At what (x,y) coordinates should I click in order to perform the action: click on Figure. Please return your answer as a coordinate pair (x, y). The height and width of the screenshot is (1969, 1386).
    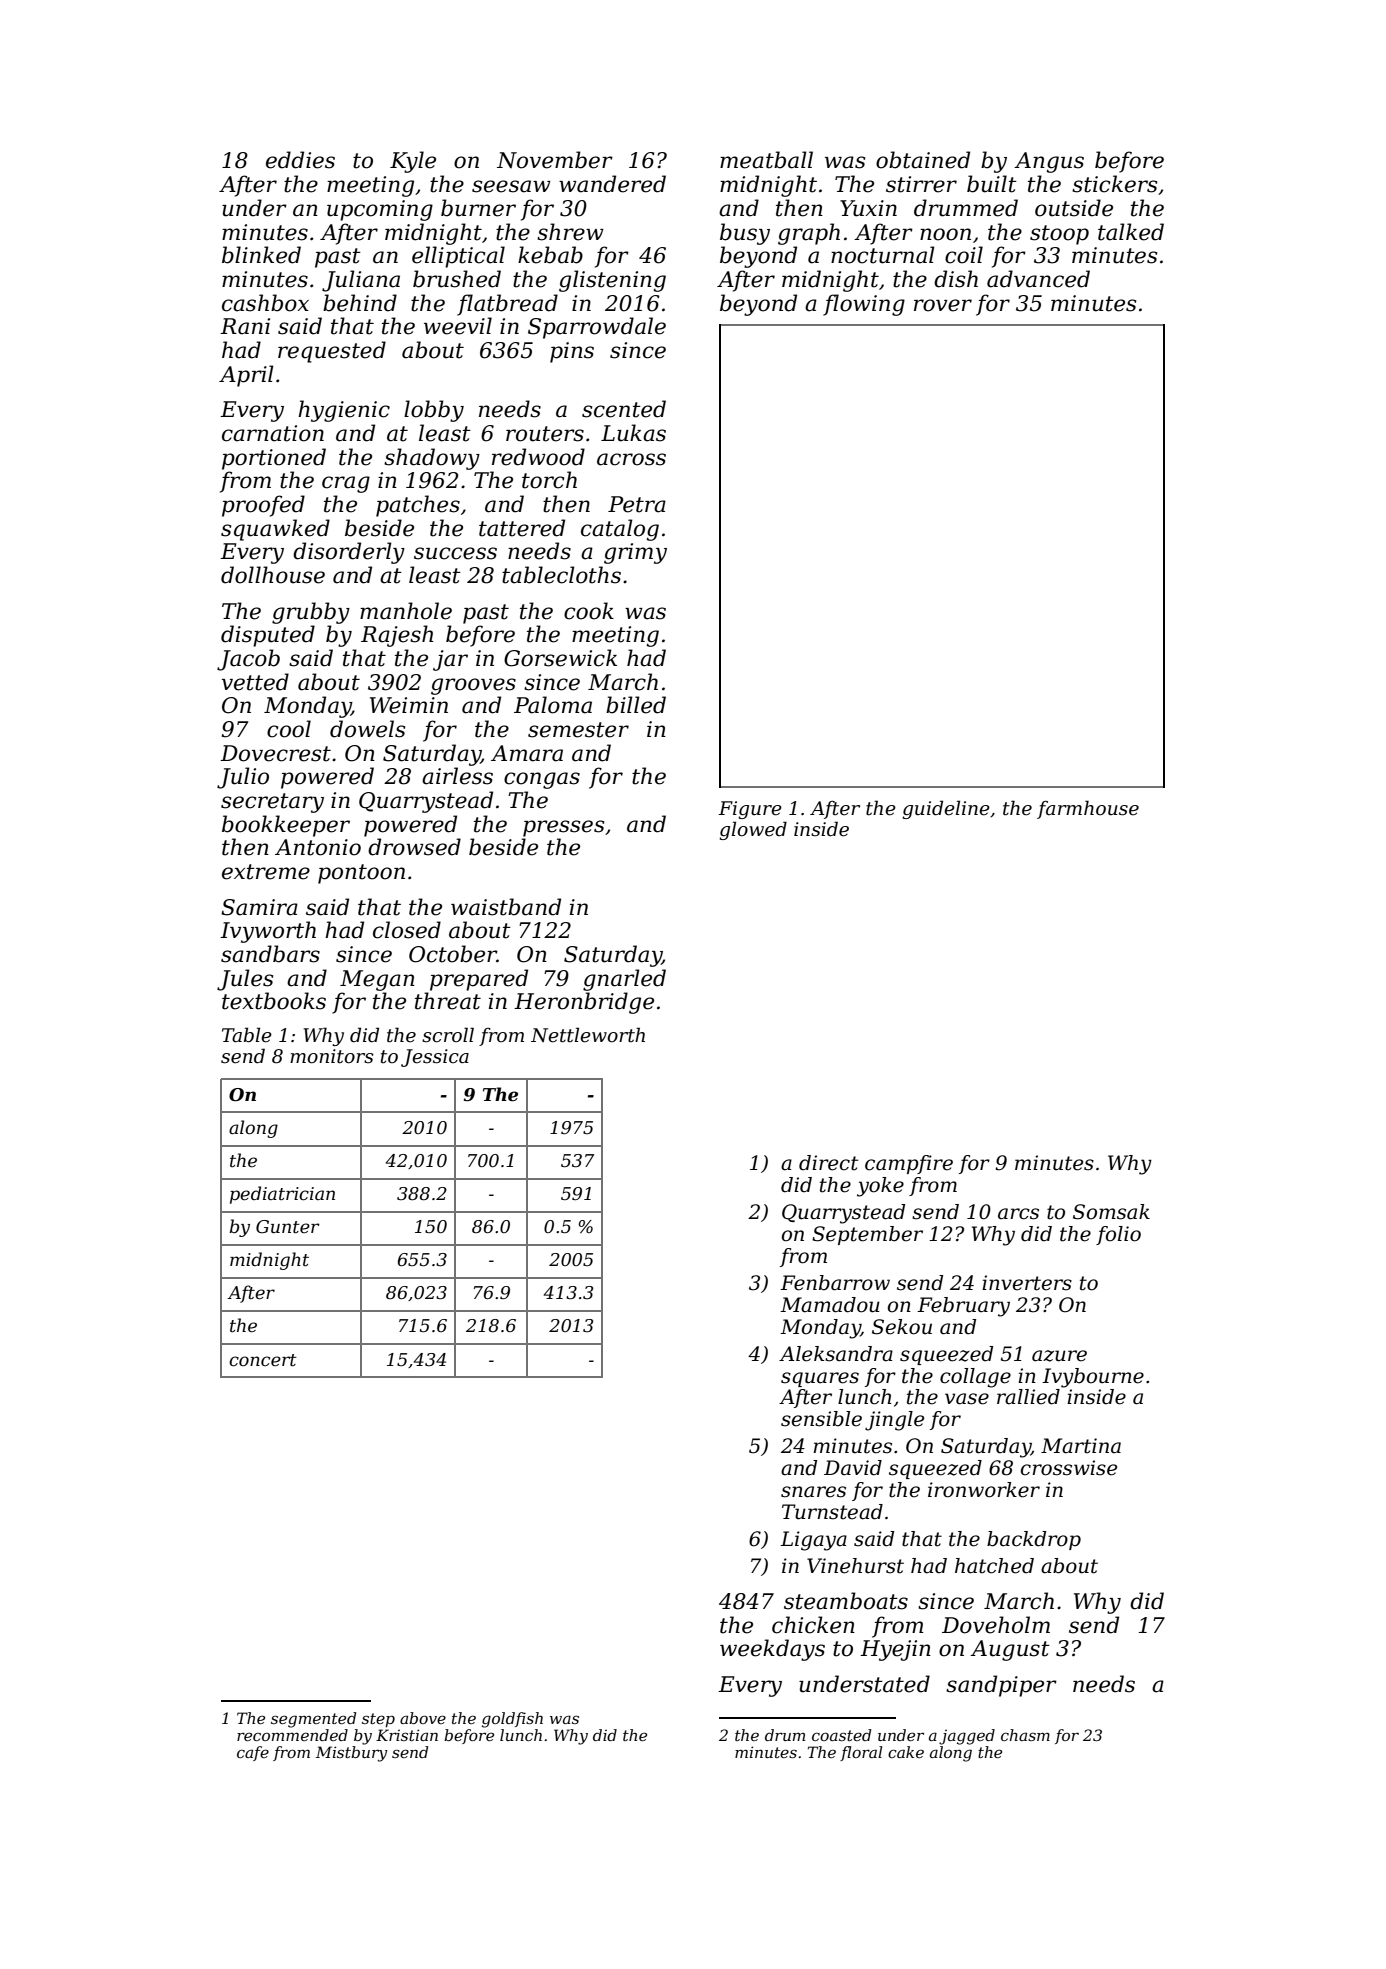
    Looking at the image, I should click on (750, 810).
